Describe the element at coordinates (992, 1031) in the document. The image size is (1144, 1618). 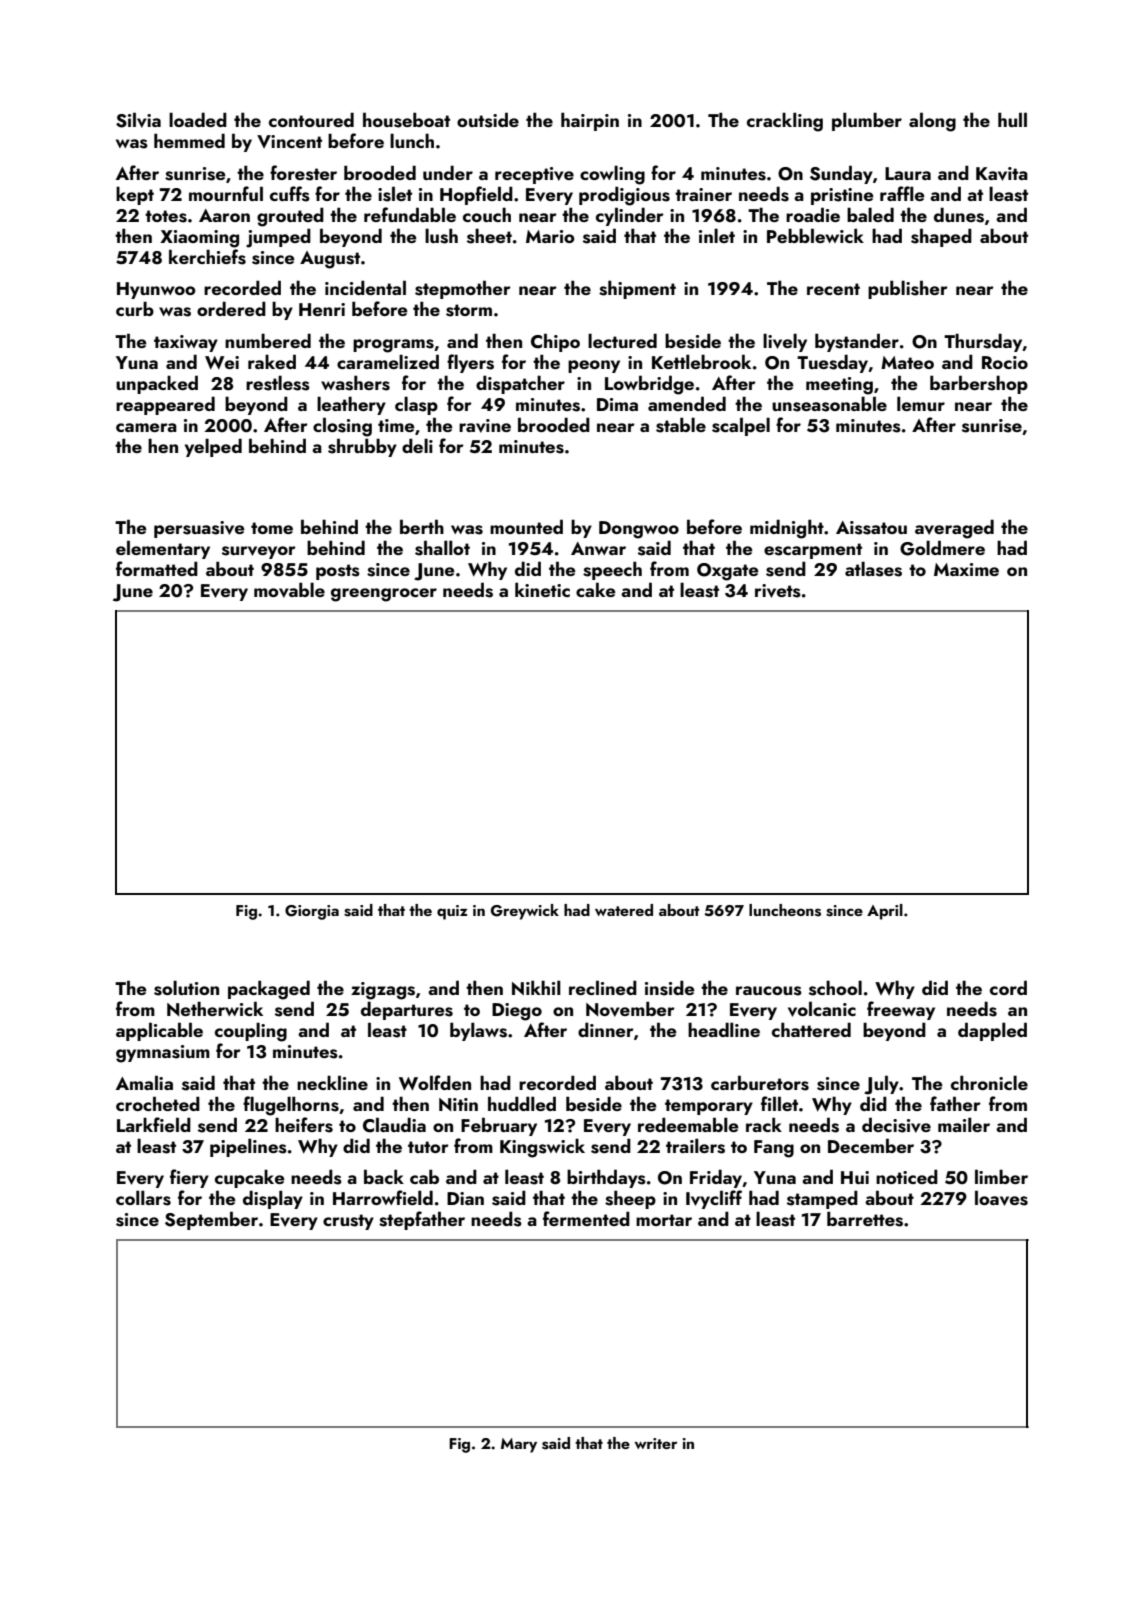
I see `dappled` at that location.
